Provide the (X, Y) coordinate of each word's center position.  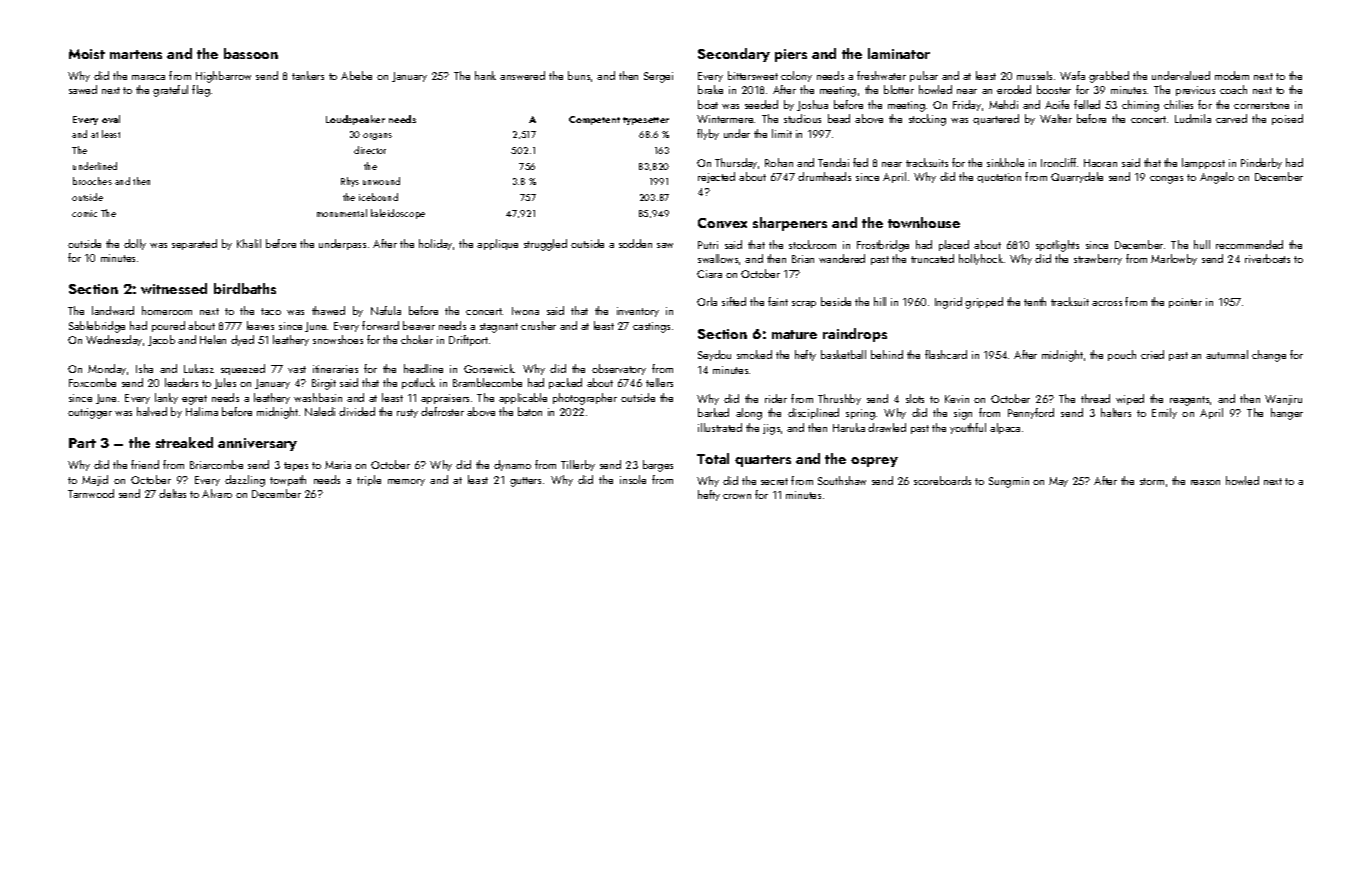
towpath (288, 480)
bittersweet (753, 75)
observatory (619, 369)
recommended (1249, 244)
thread (1095, 398)
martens (136, 54)
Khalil (249, 243)
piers (791, 55)
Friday (967, 105)
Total (713, 458)
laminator (899, 53)
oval (111, 119)
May (1058, 482)
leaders (181, 382)
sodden (635, 243)
